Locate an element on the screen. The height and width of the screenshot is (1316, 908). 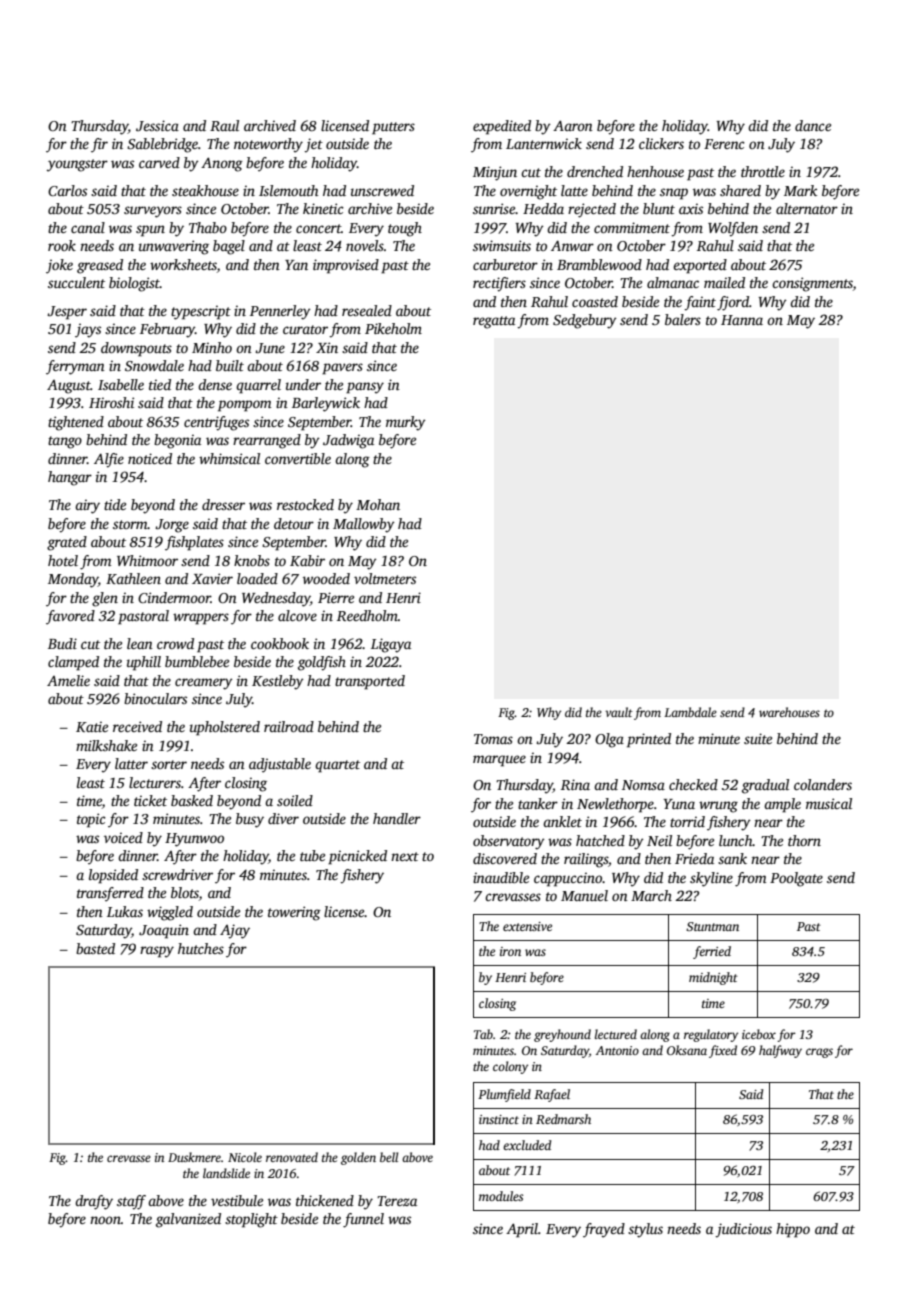
inaudible is located at coordinates (501, 877).
